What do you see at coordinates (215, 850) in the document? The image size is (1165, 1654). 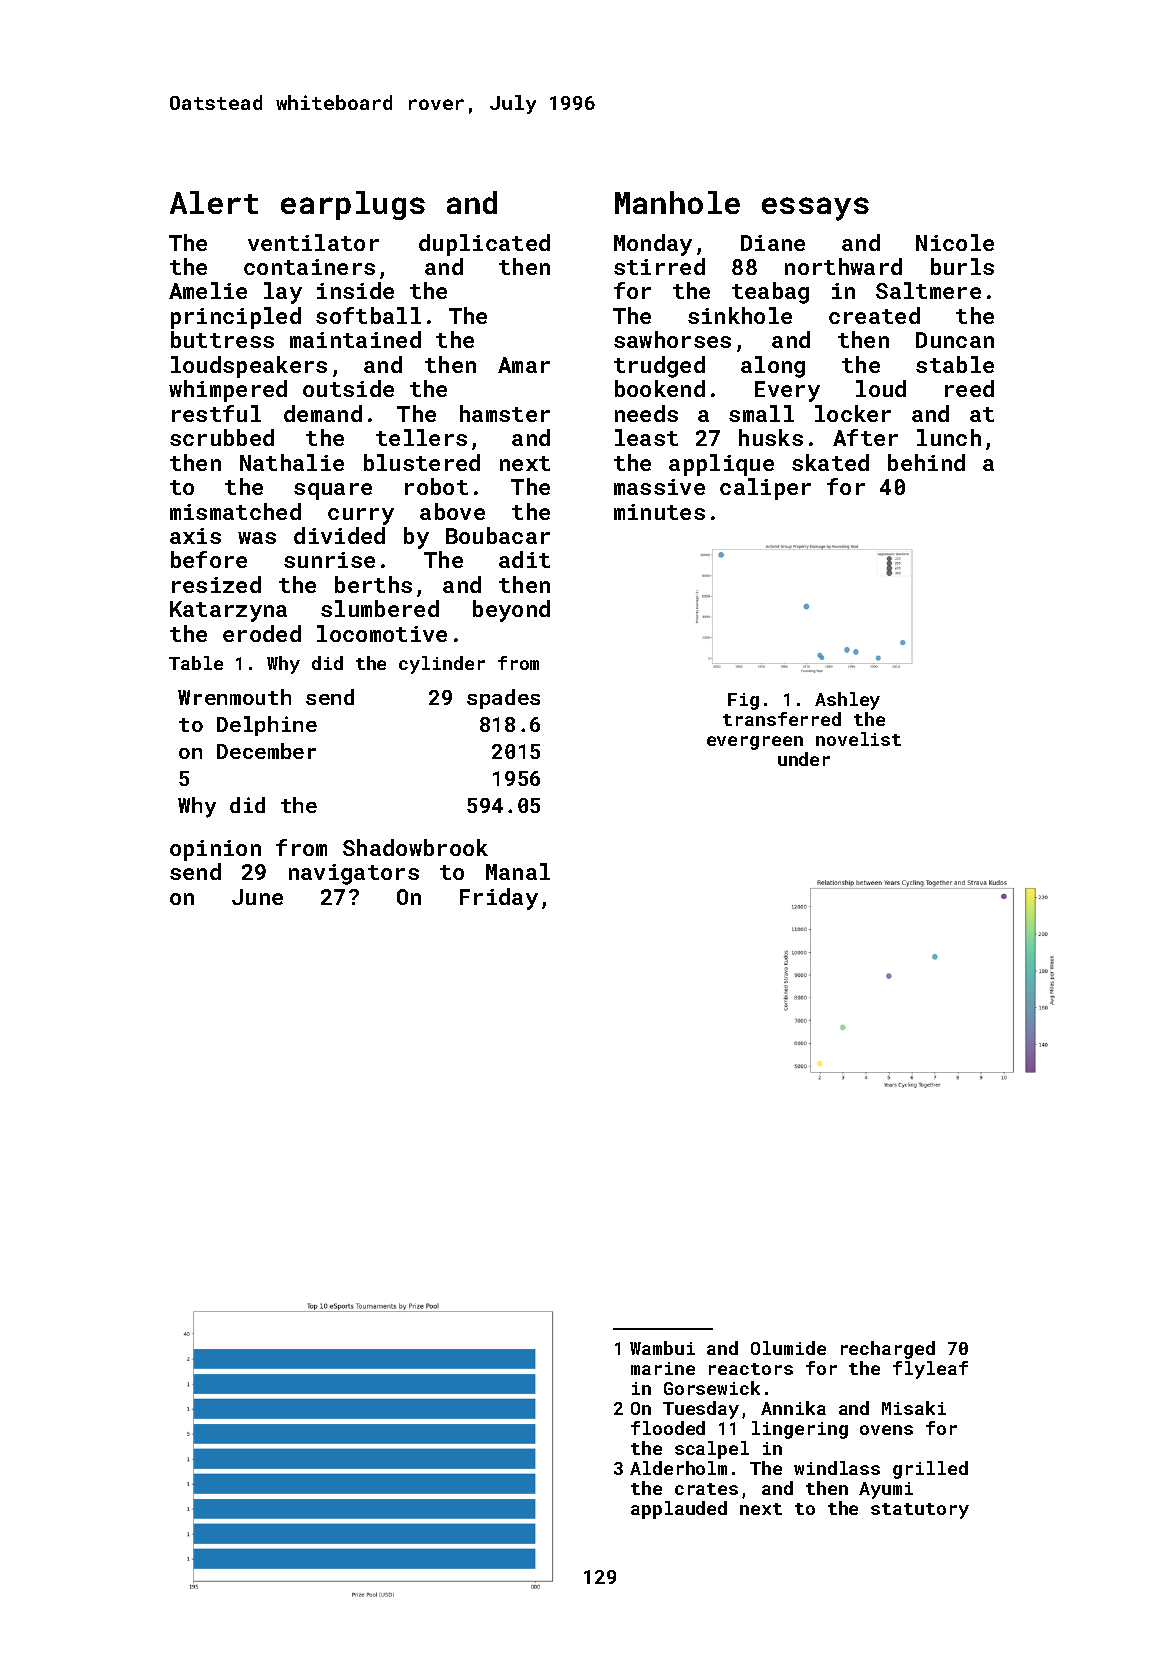 I see `opinion` at bounding box center [215, 850].
